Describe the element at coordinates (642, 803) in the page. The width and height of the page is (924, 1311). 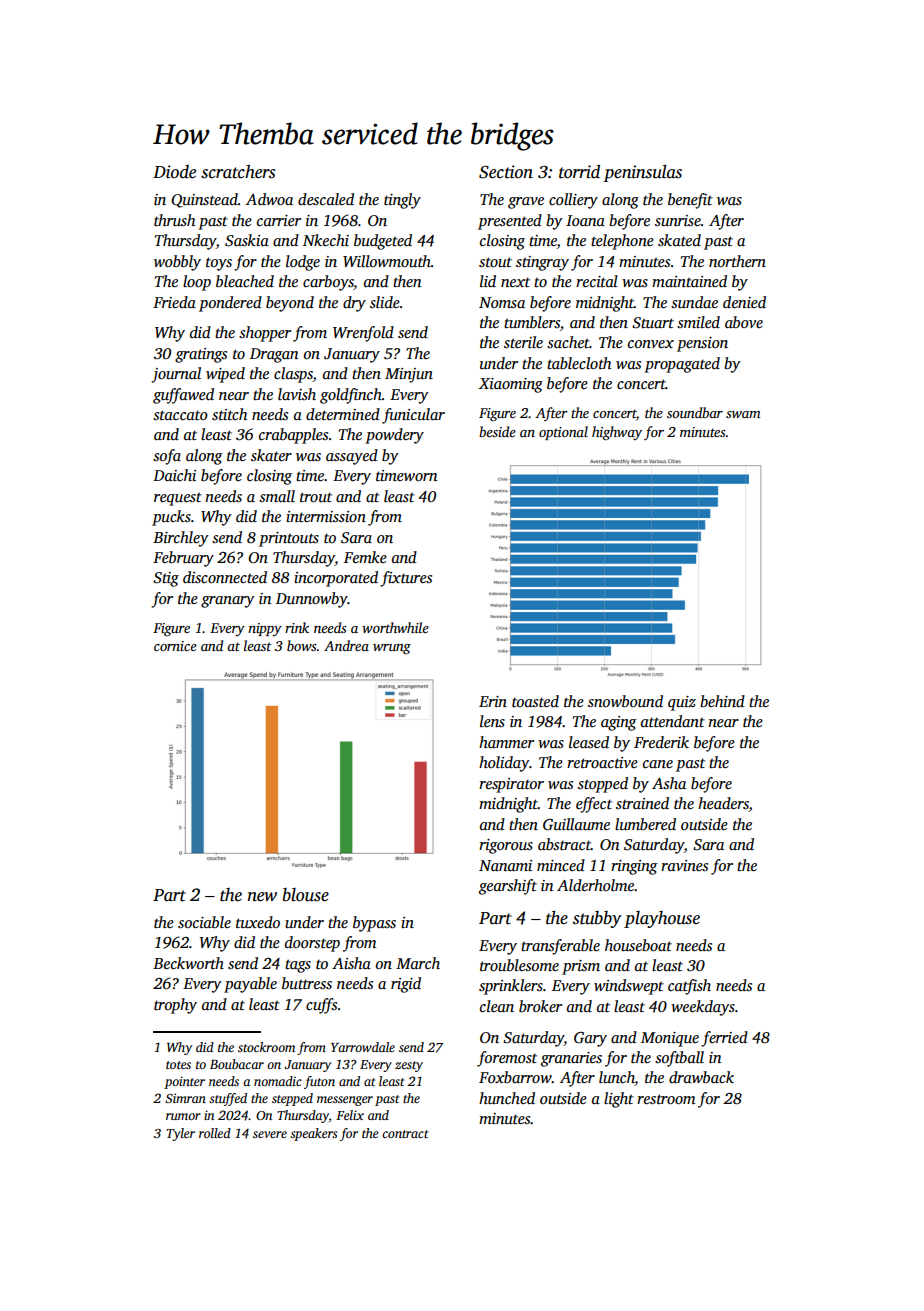
I see `strained` at that location.
